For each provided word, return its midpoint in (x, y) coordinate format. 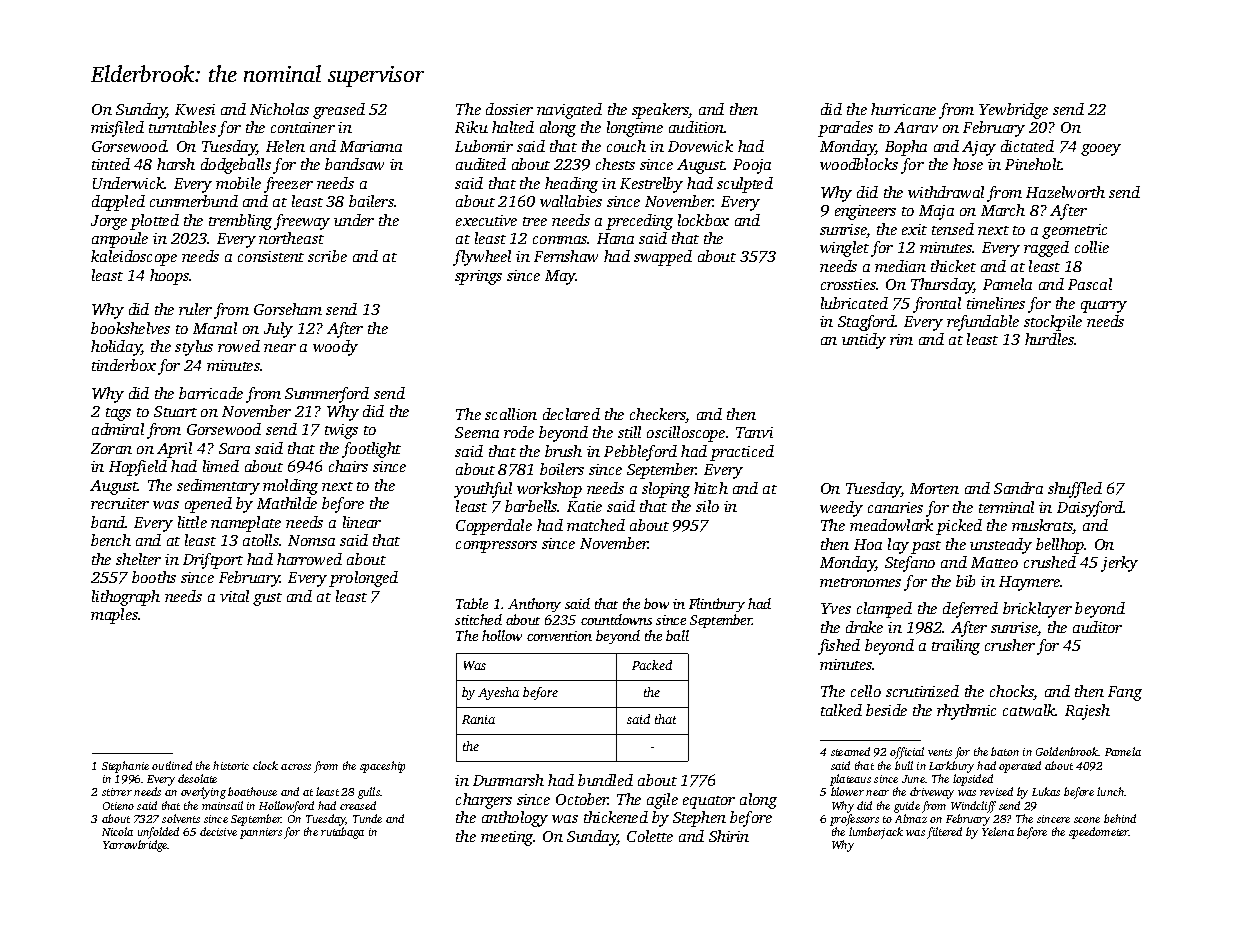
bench (111, 540)
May (560, 277)
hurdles (1050, 339)
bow (656, 603)
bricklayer (1037, 610)
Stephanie (125, 767)
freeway (302, 222)
